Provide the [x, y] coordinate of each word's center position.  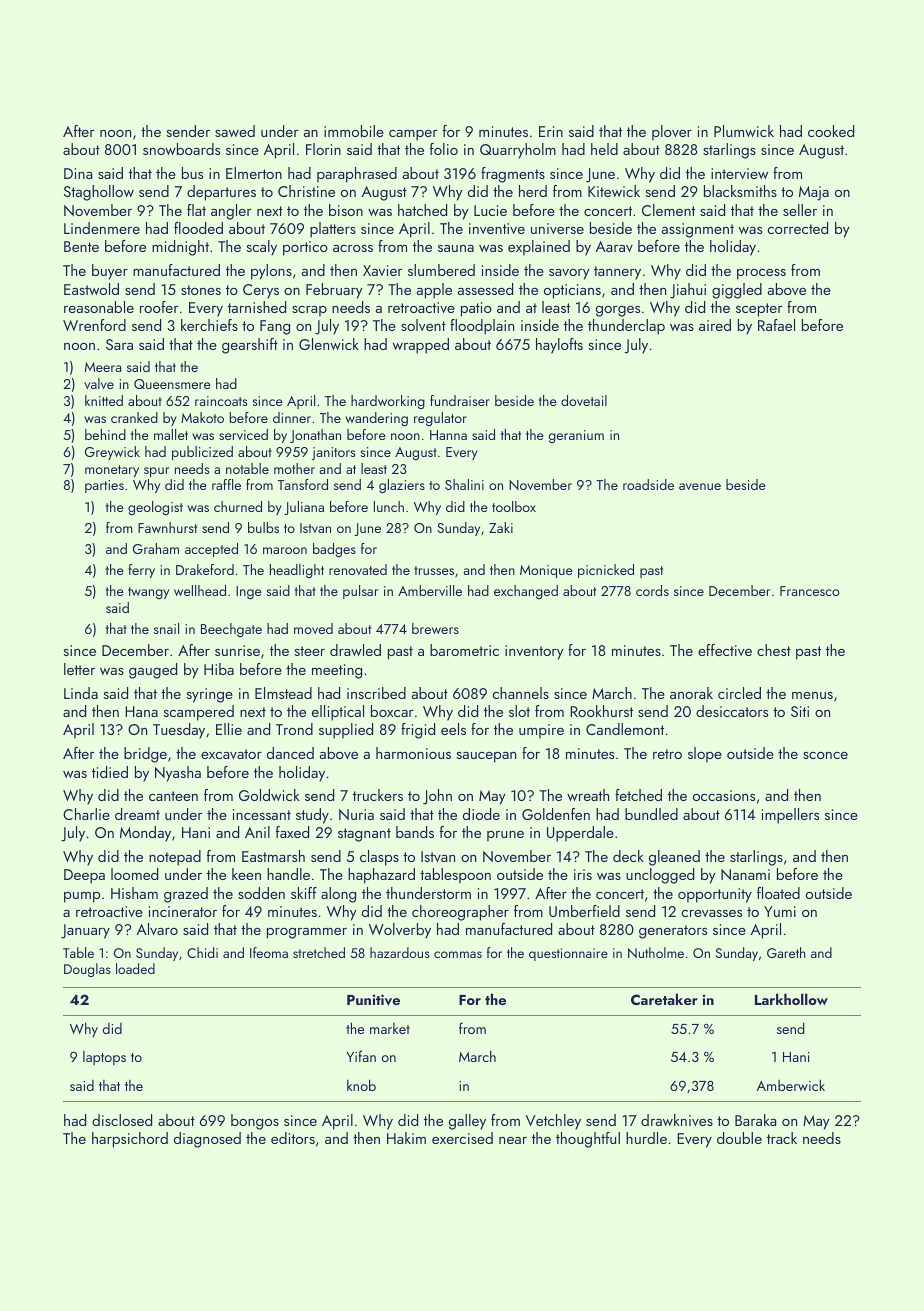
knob [361, 1085]
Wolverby [400, 931]
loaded [135, 968]
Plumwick [744, 131]
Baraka [755, 1120]
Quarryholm [518, 151]
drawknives [677, 1120]
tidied [110, 772]
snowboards [181, 149]
